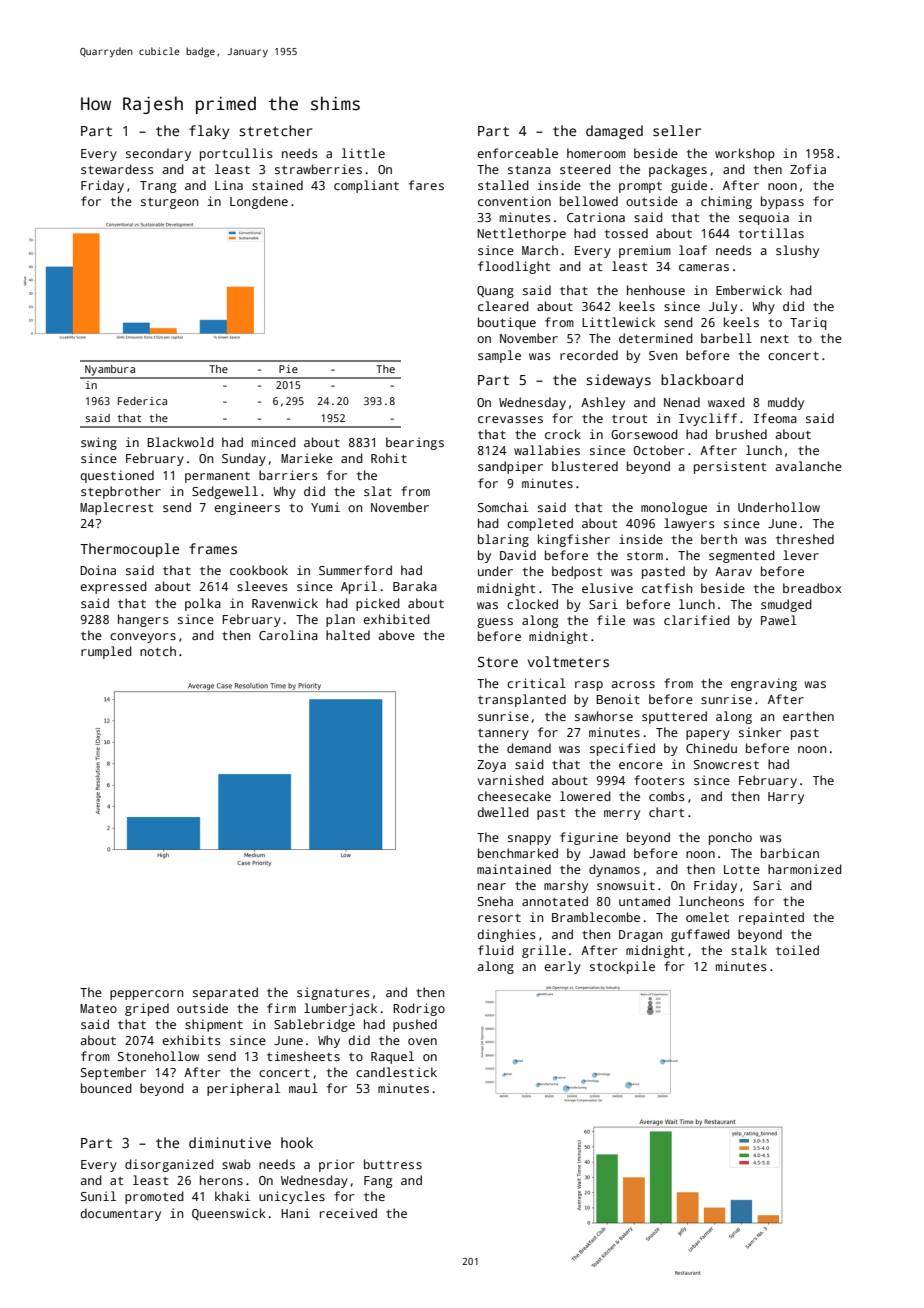 This screenshot has height=1308, width=924. I want to click on Doina, so click(98, 570).
